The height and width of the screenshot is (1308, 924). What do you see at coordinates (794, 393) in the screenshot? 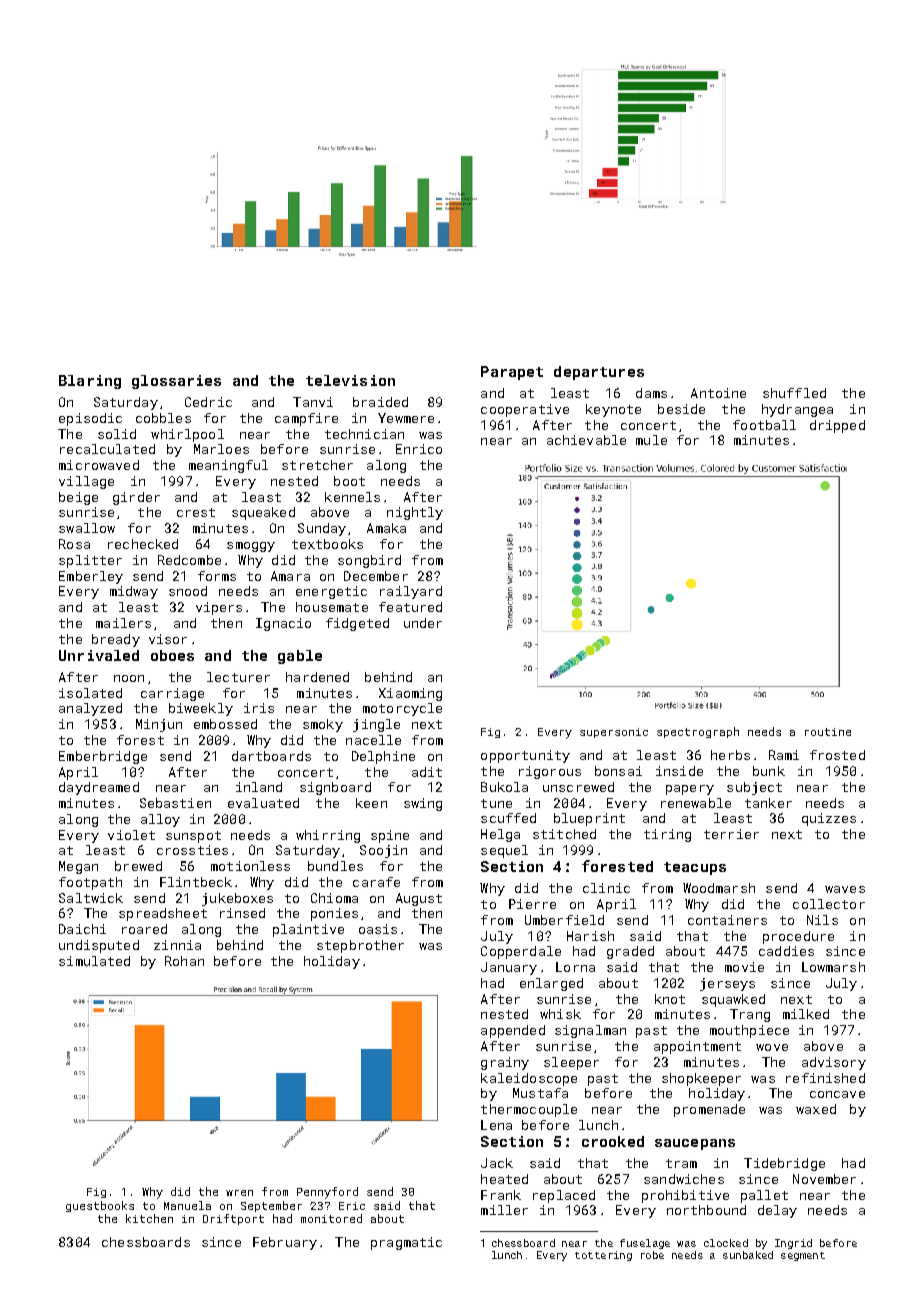
I see `shuffled` at bounding box center [794, 393].
